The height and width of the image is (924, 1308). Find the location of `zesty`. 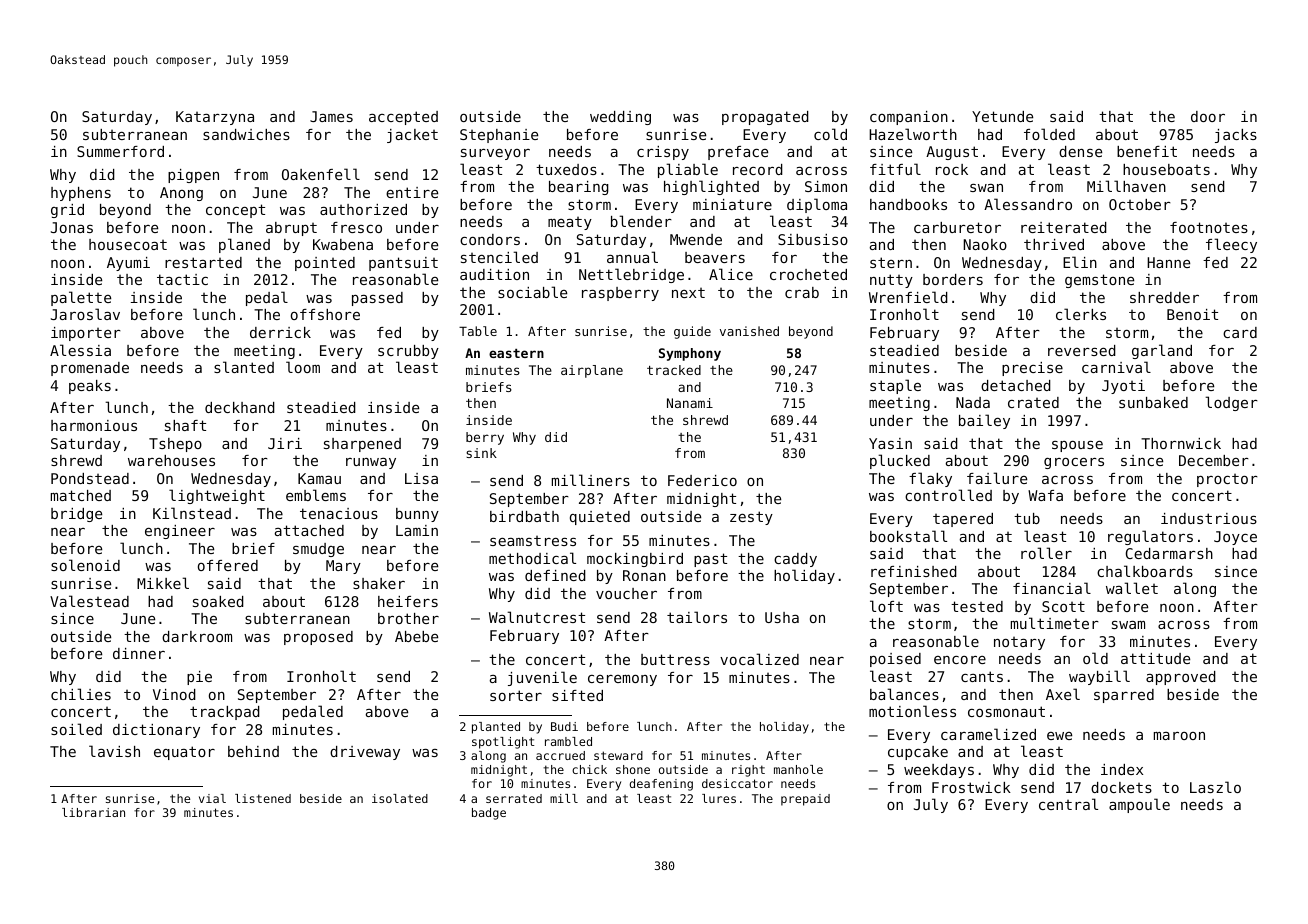

zesty is located at coordinates (751, 518).
